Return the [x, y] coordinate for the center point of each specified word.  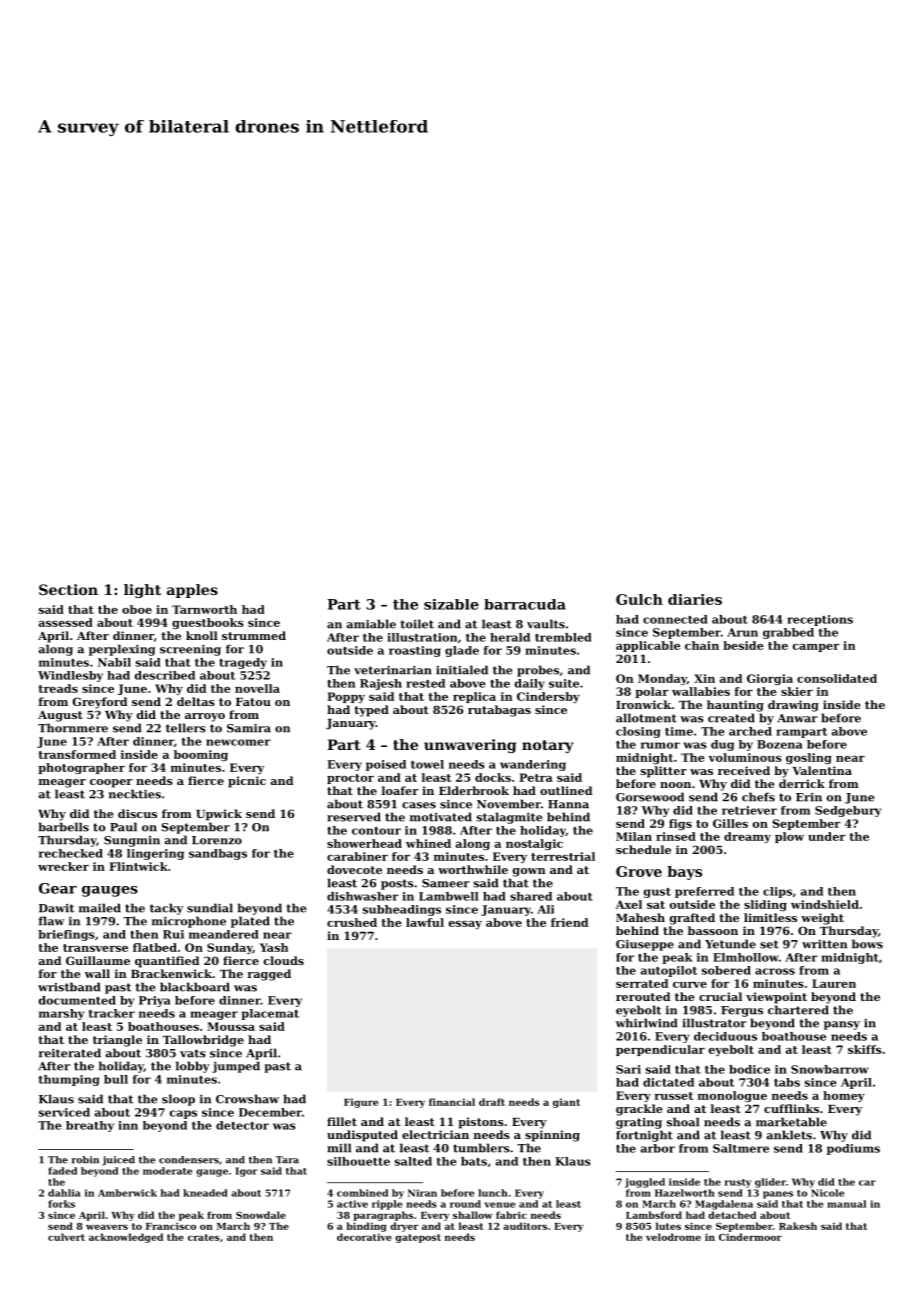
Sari [628, 1069]
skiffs [865, 1049]
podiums [853, 1149]
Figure [361, 1103]
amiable [371, 624]
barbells [64, 827]
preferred [704, 892]
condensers [189, 1160]
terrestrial [563, 856]
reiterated [69, 1053]
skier [797, 691]
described [165, 675]
